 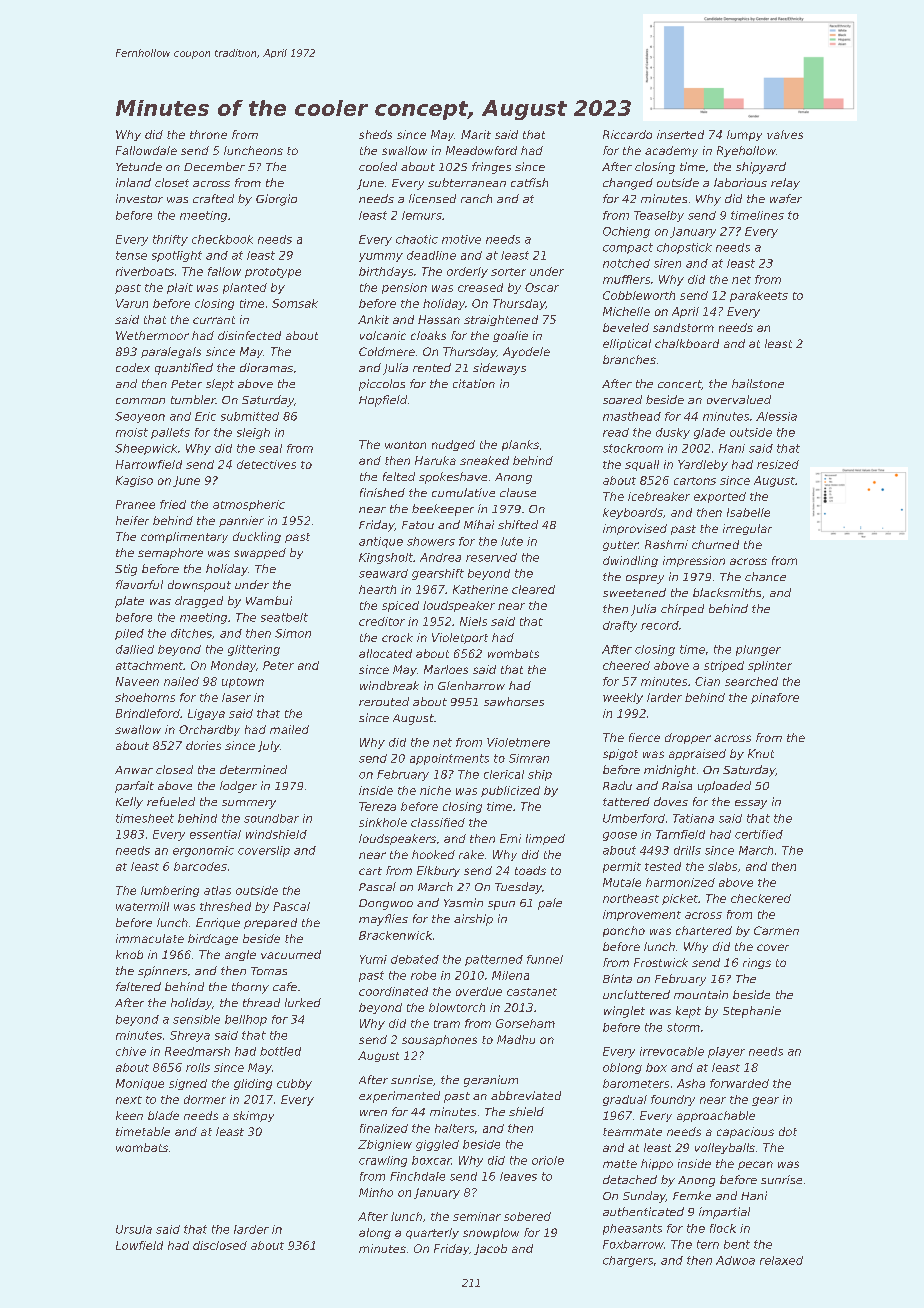 What do you see at coordinates (775, 698) in the document?
I see `pinafore` at bounding box center [775, 698].
